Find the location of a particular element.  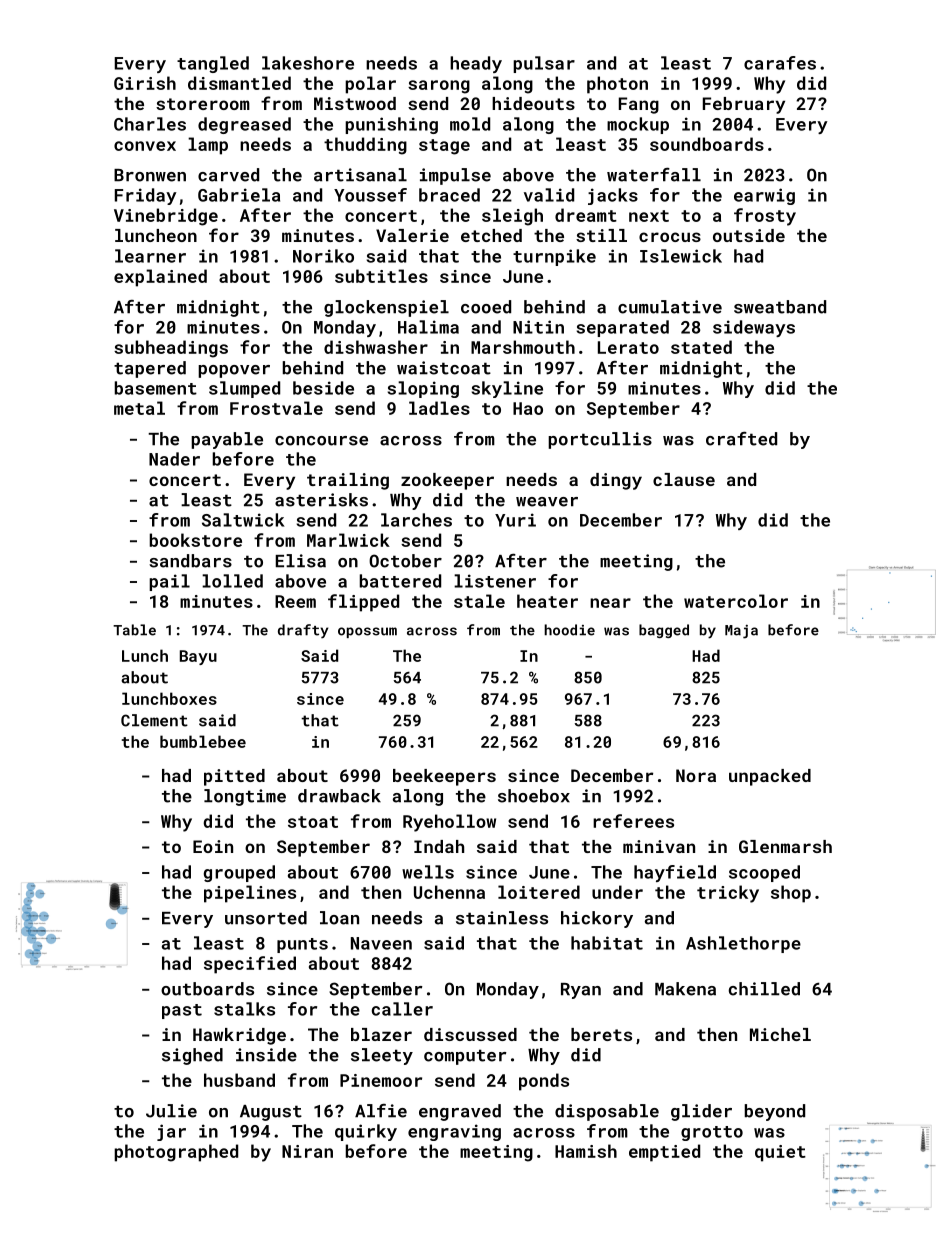

tapered is located at coordinates (150, 369).
